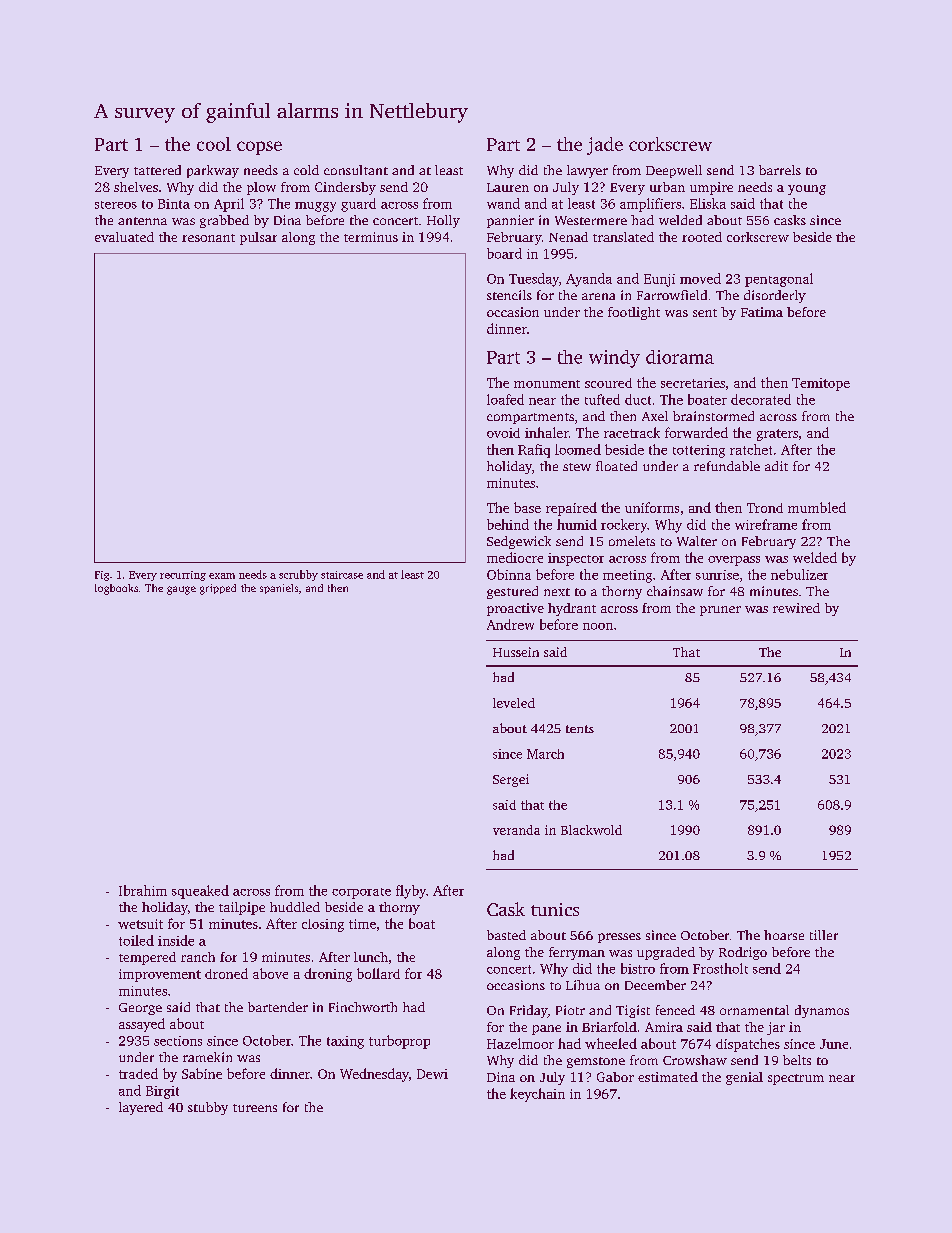 This image has width=952, height=1233. I want to click on recurring, so click(183, 576).
